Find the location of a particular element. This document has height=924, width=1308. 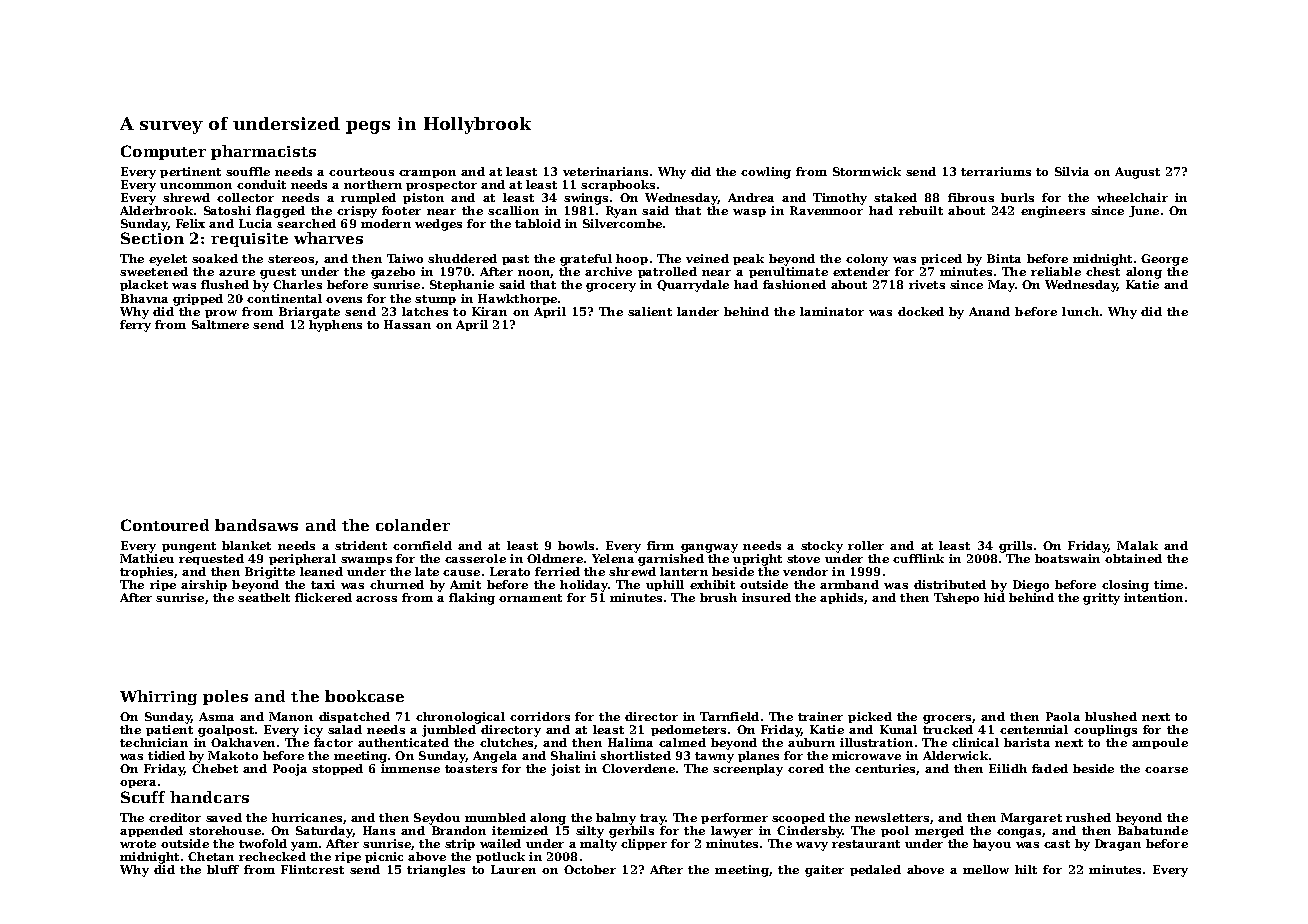

grills is located at coordinates (1015, 547).
